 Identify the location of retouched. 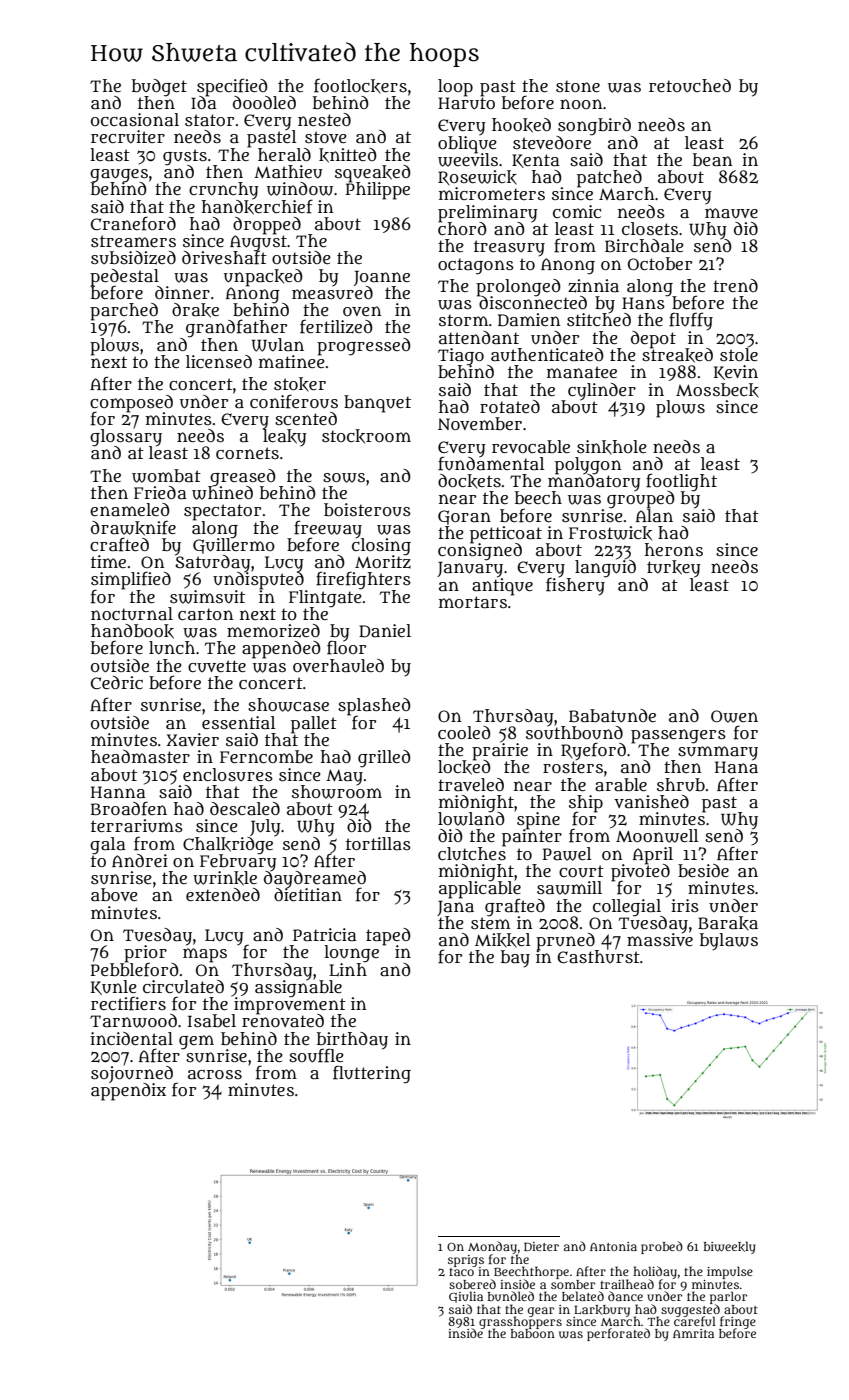
(690, 86).
